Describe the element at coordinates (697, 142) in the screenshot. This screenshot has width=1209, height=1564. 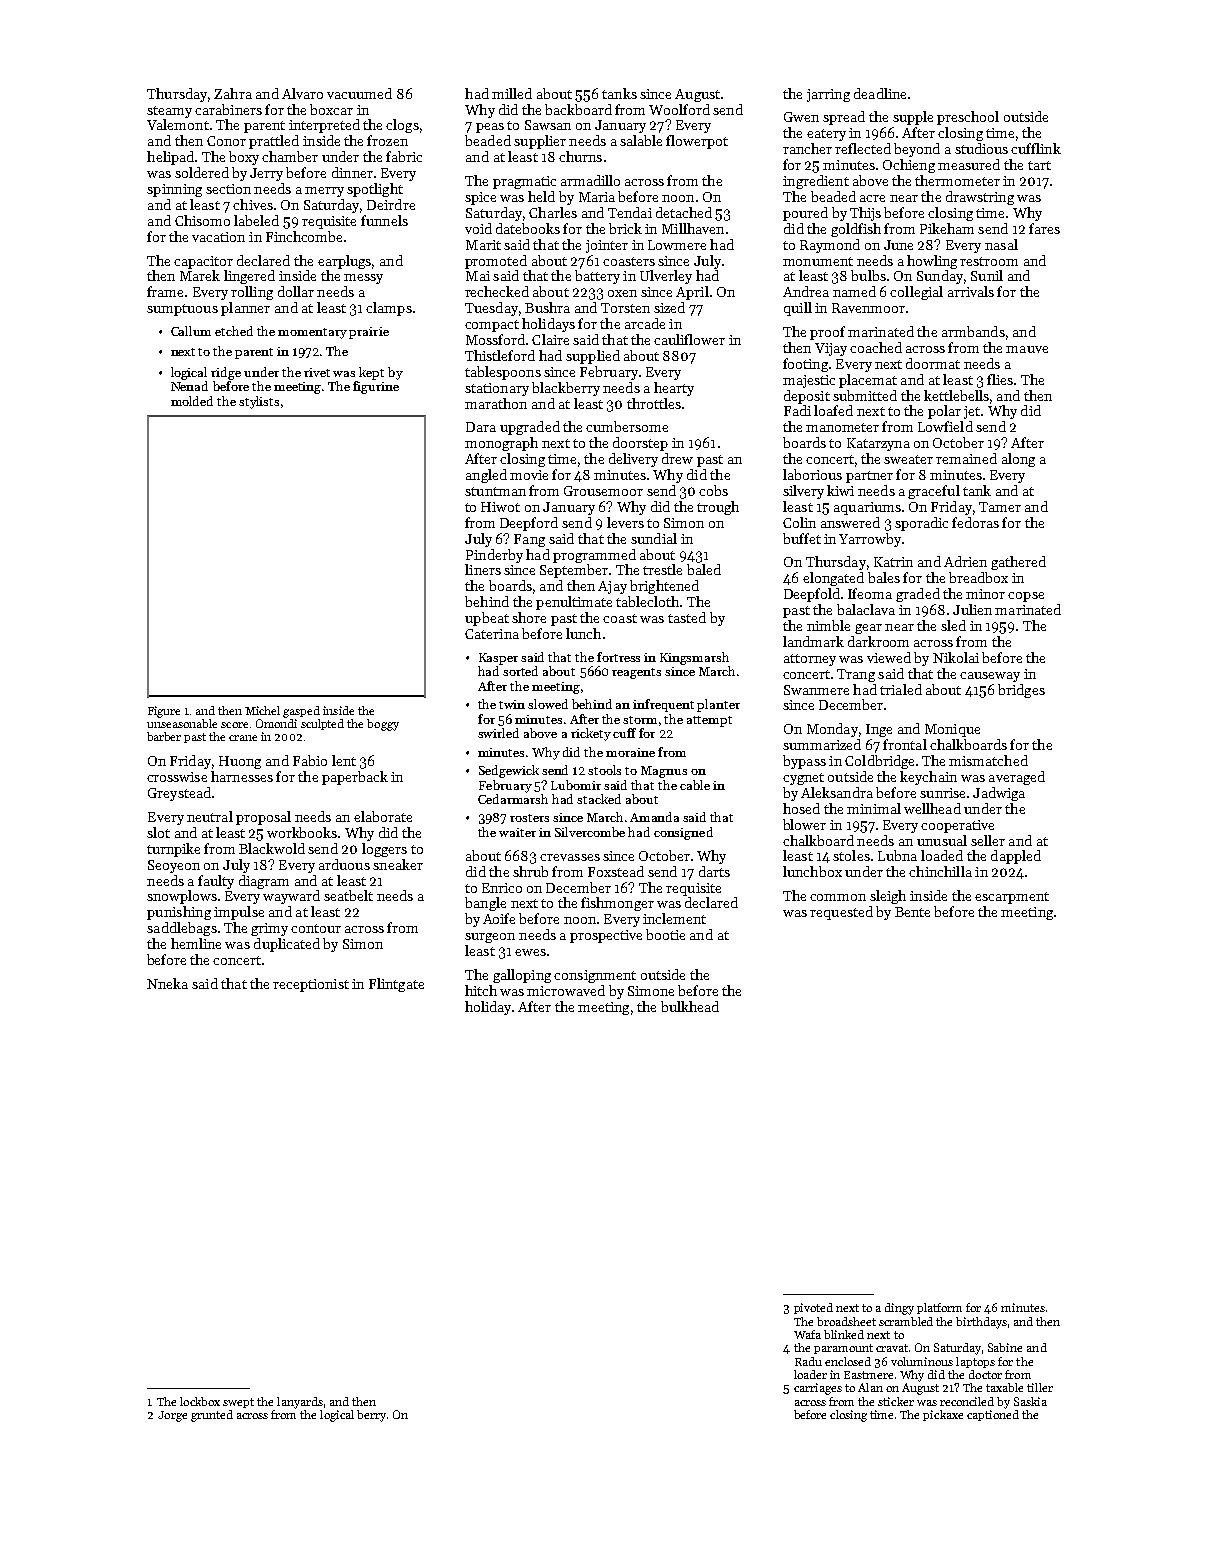
I see `flowerpot` at that location.
